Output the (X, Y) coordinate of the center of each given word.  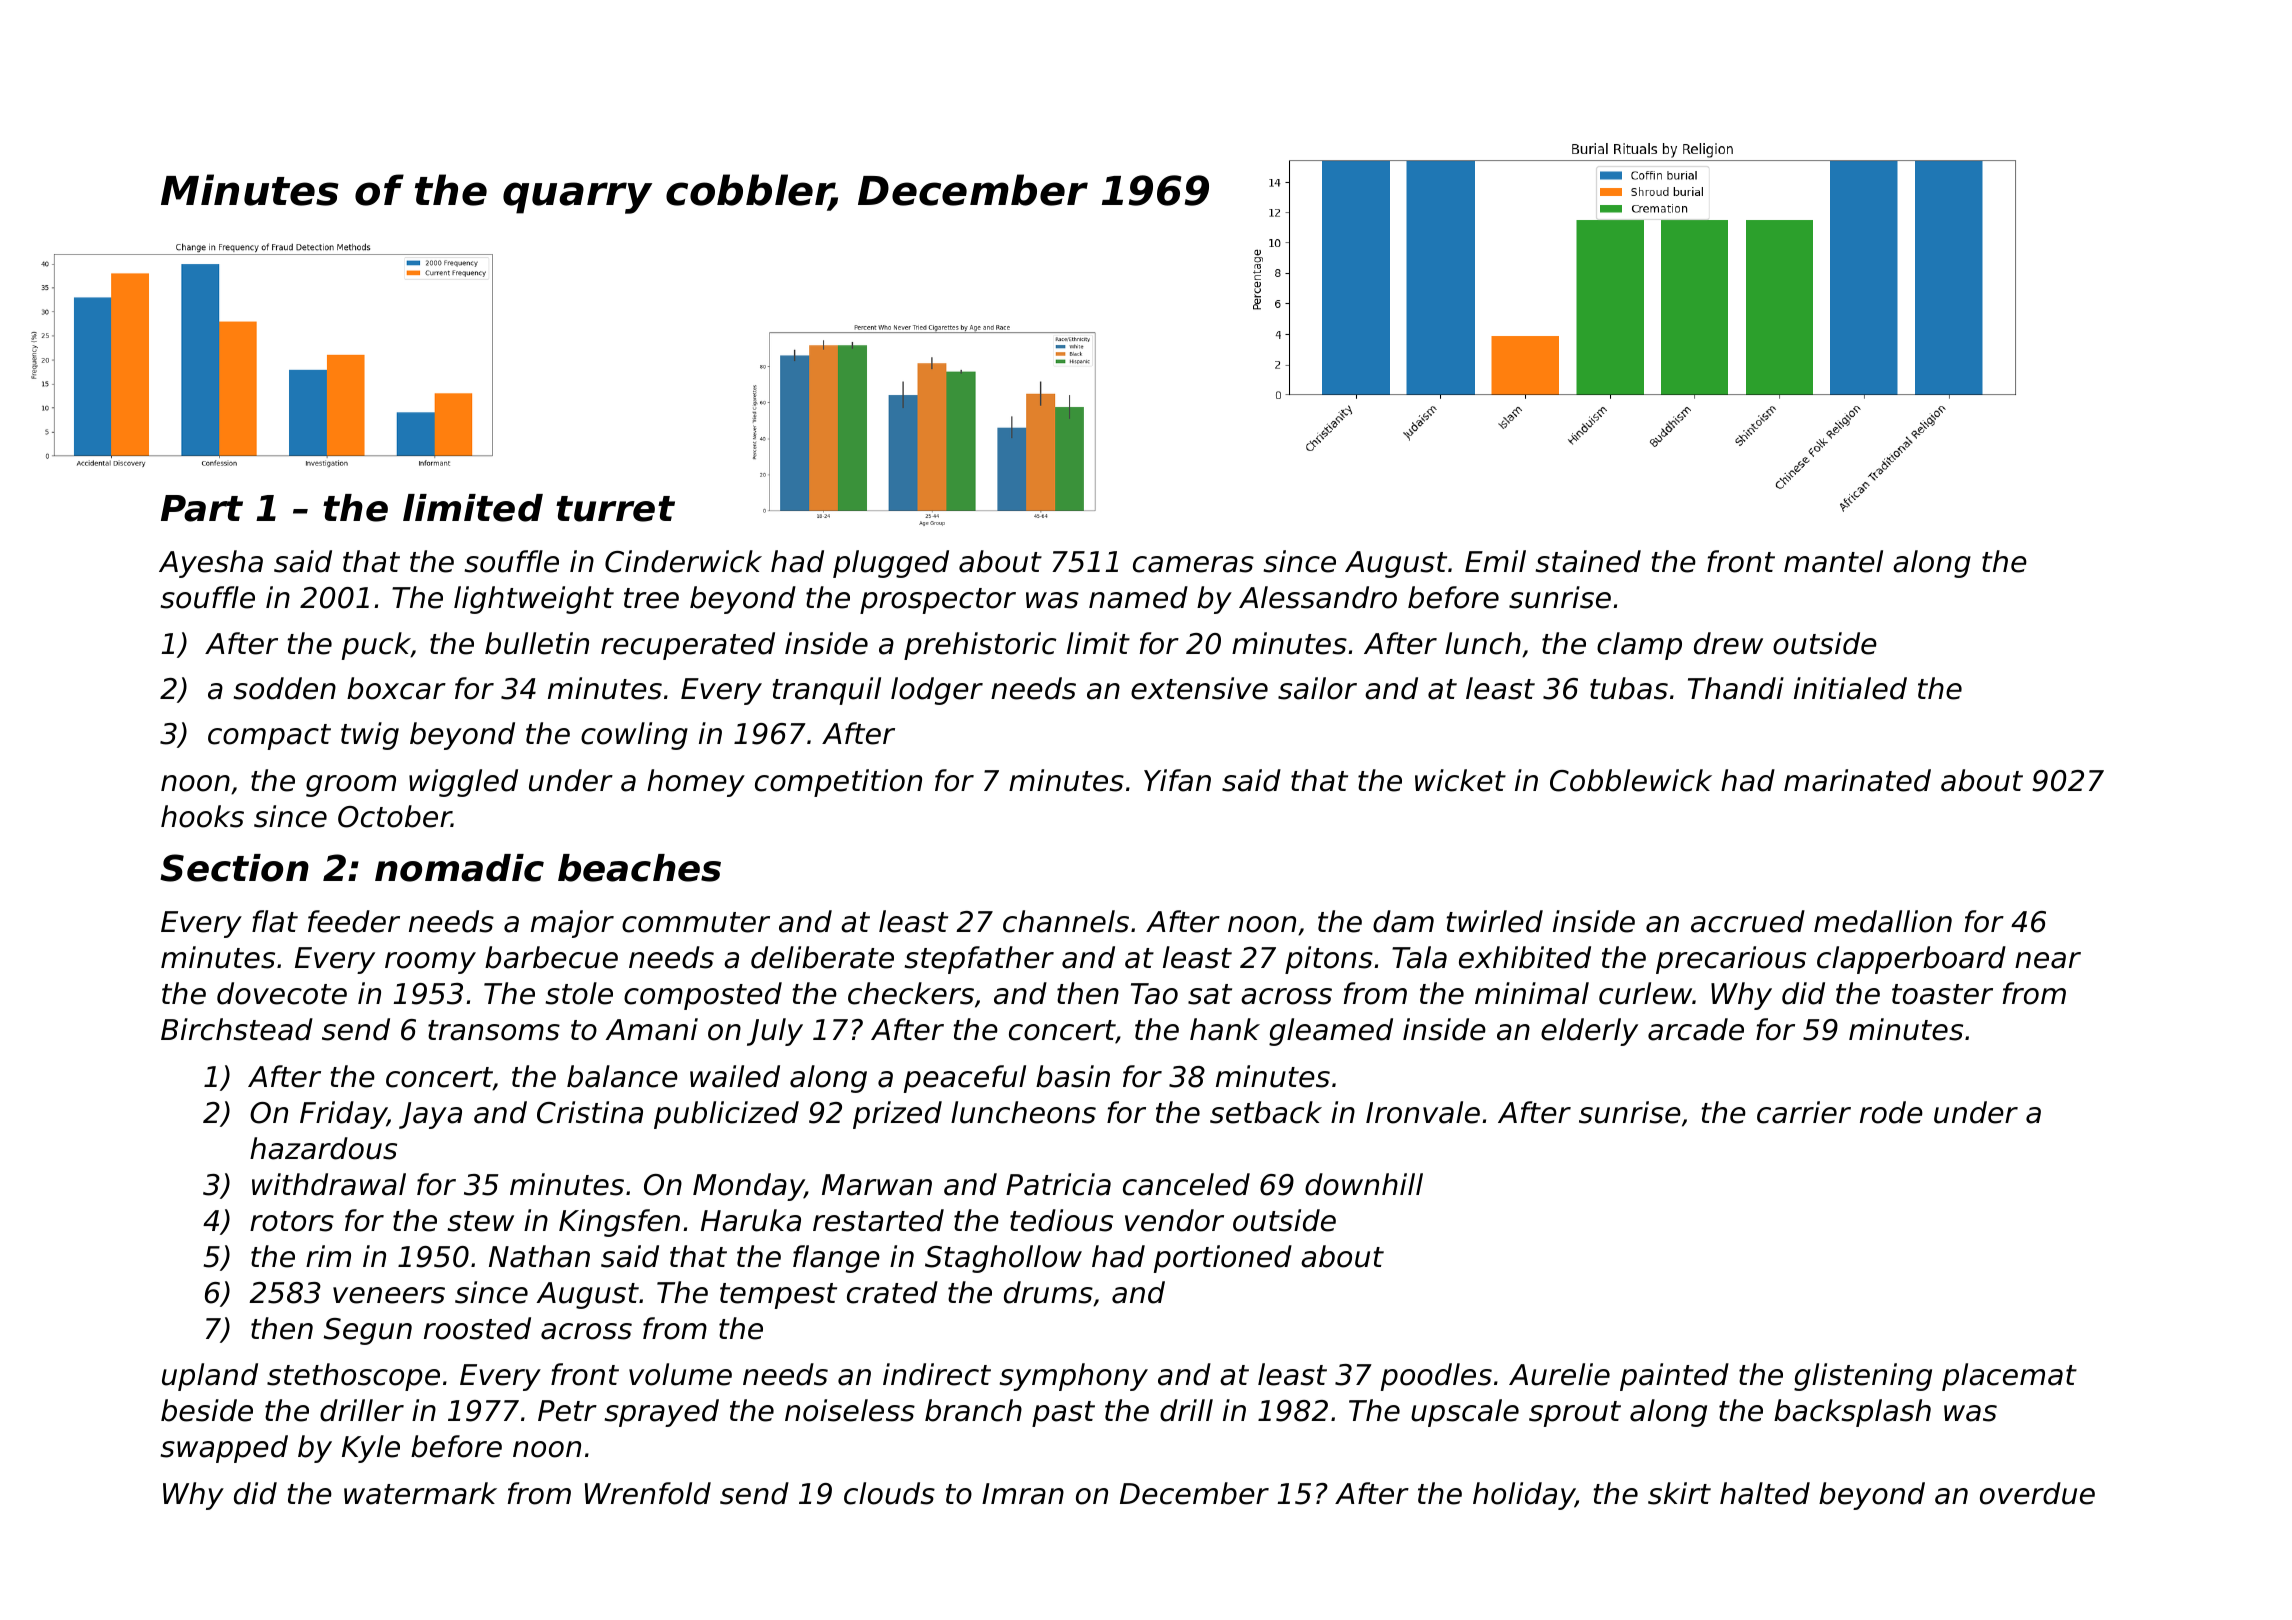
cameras (1193, 564)
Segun (368, 1331)
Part (202, 508)
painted (1674, 1377)
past (1063, 1414)
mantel (1833, 561)
